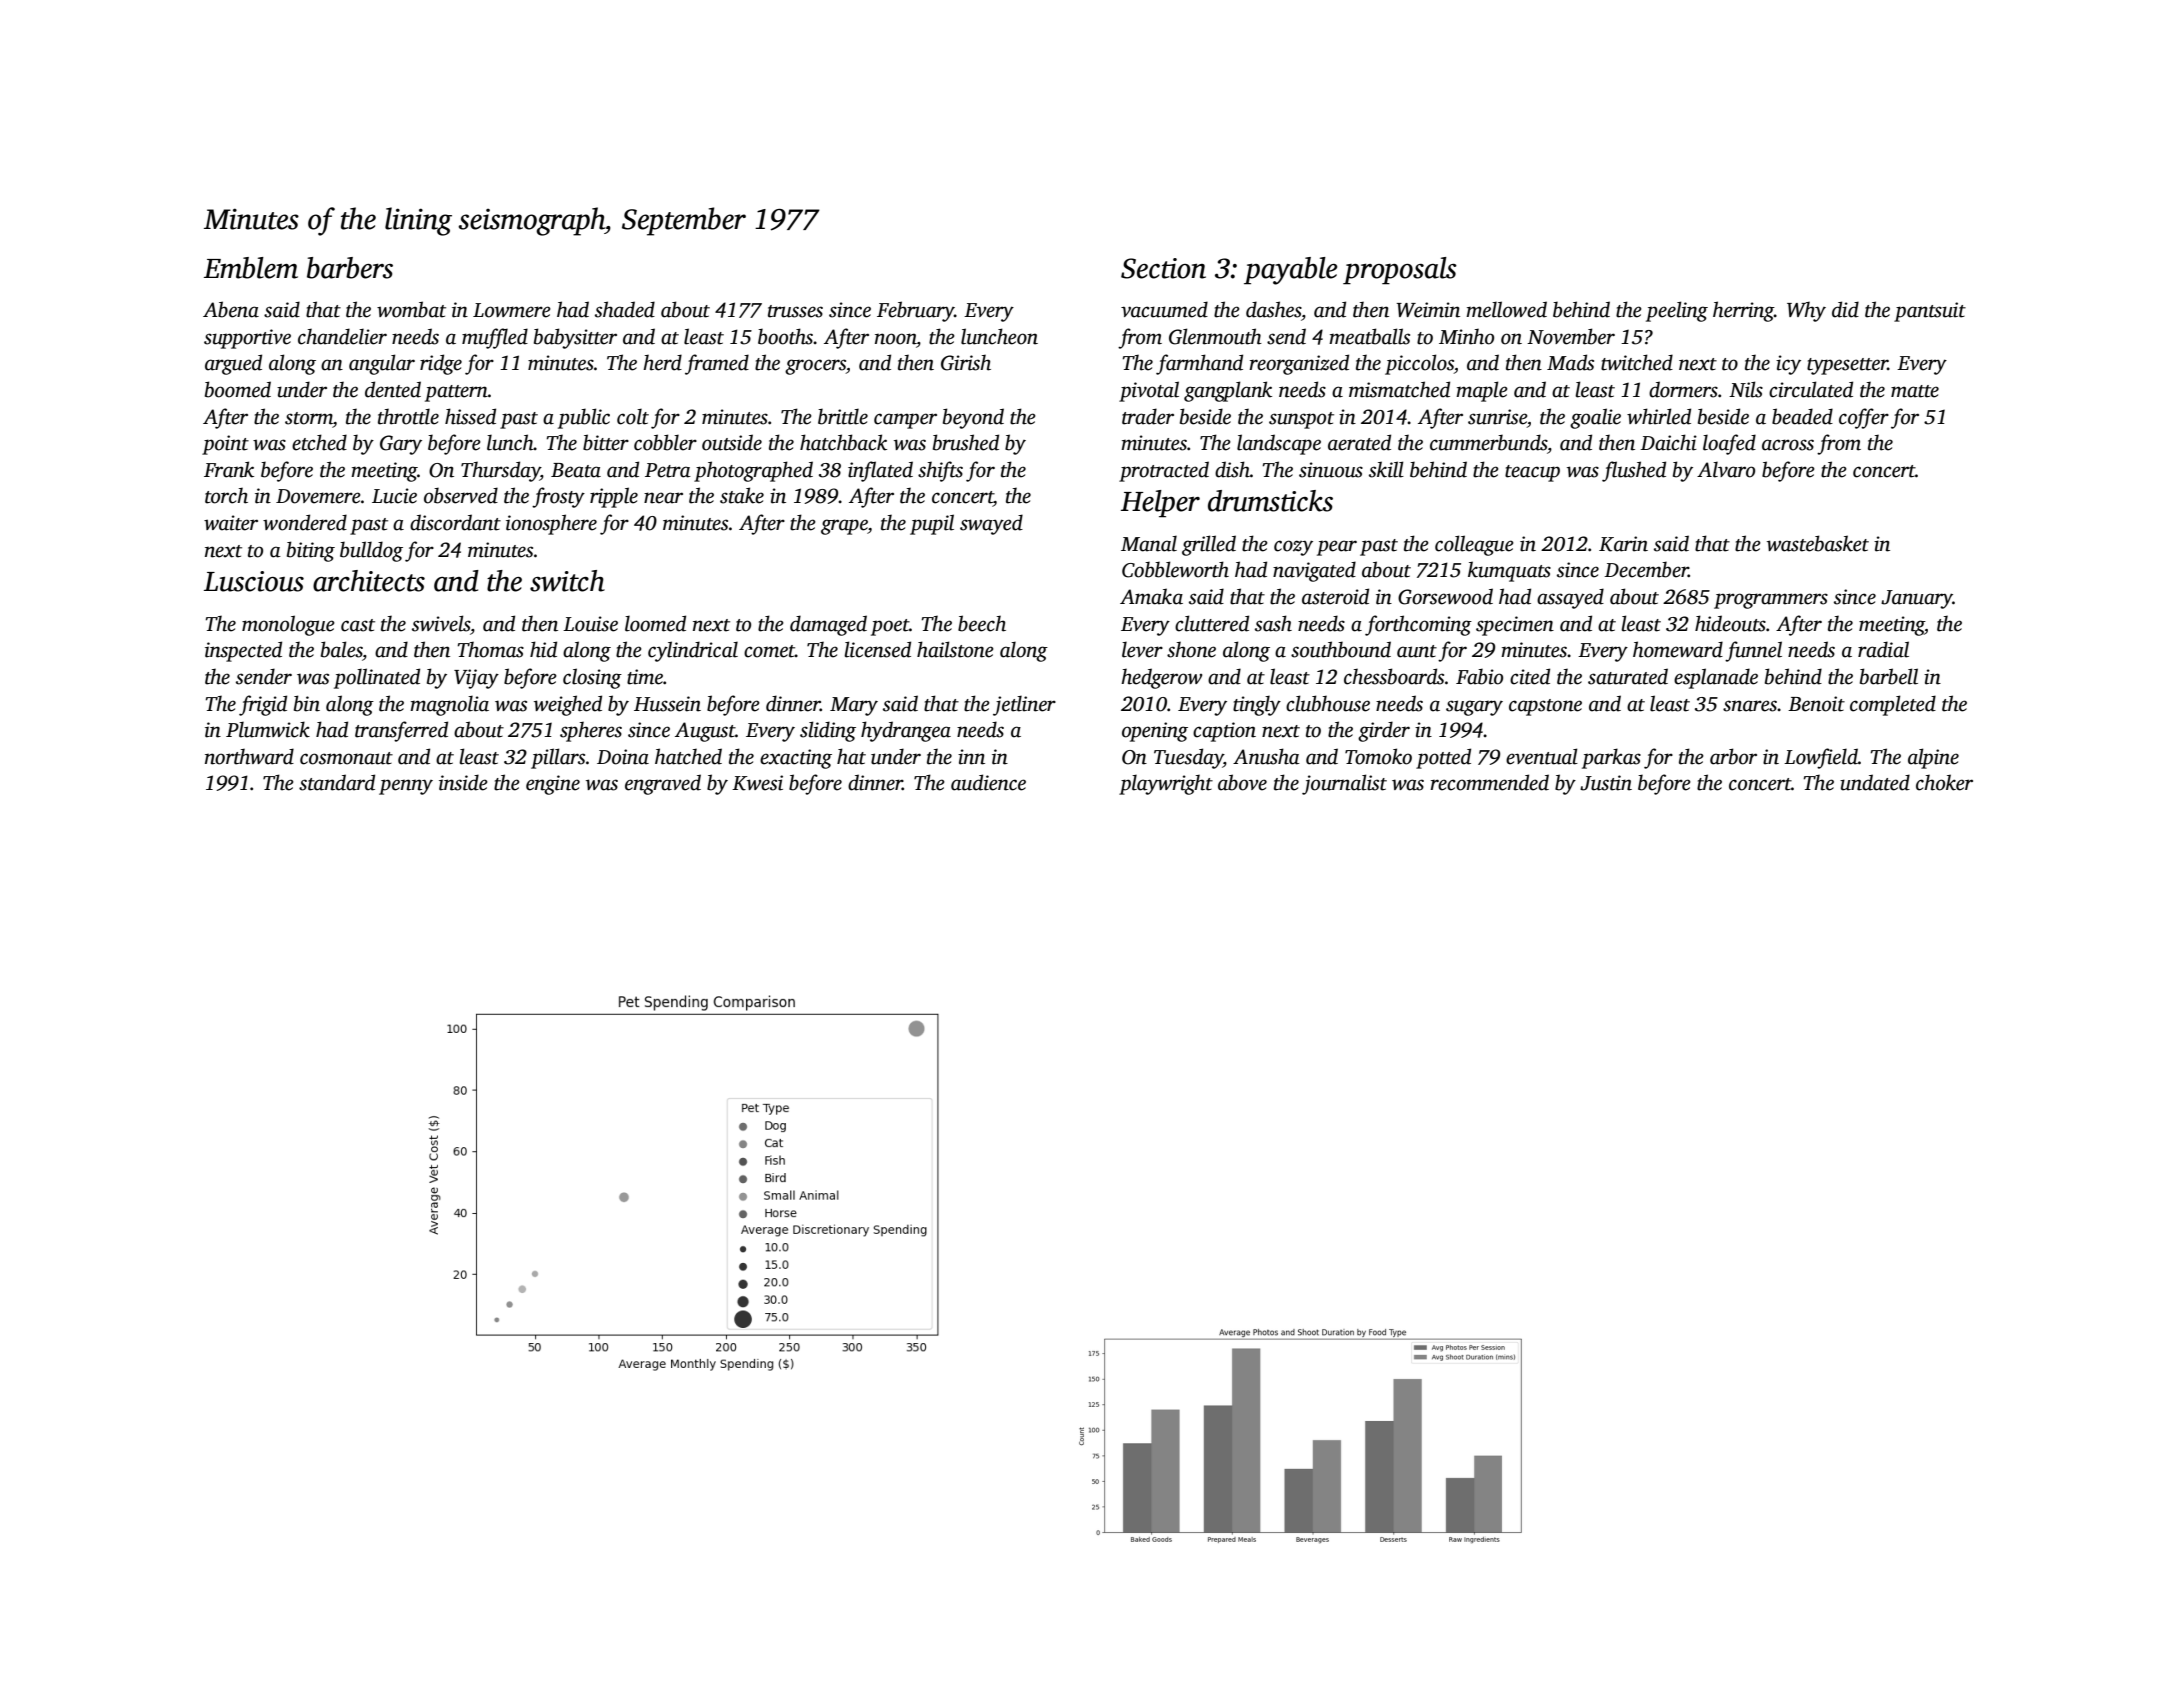 Image resolution: width=2178 pixels, height=1683 pixels. I want to click on radial, so click(1883, 649).
